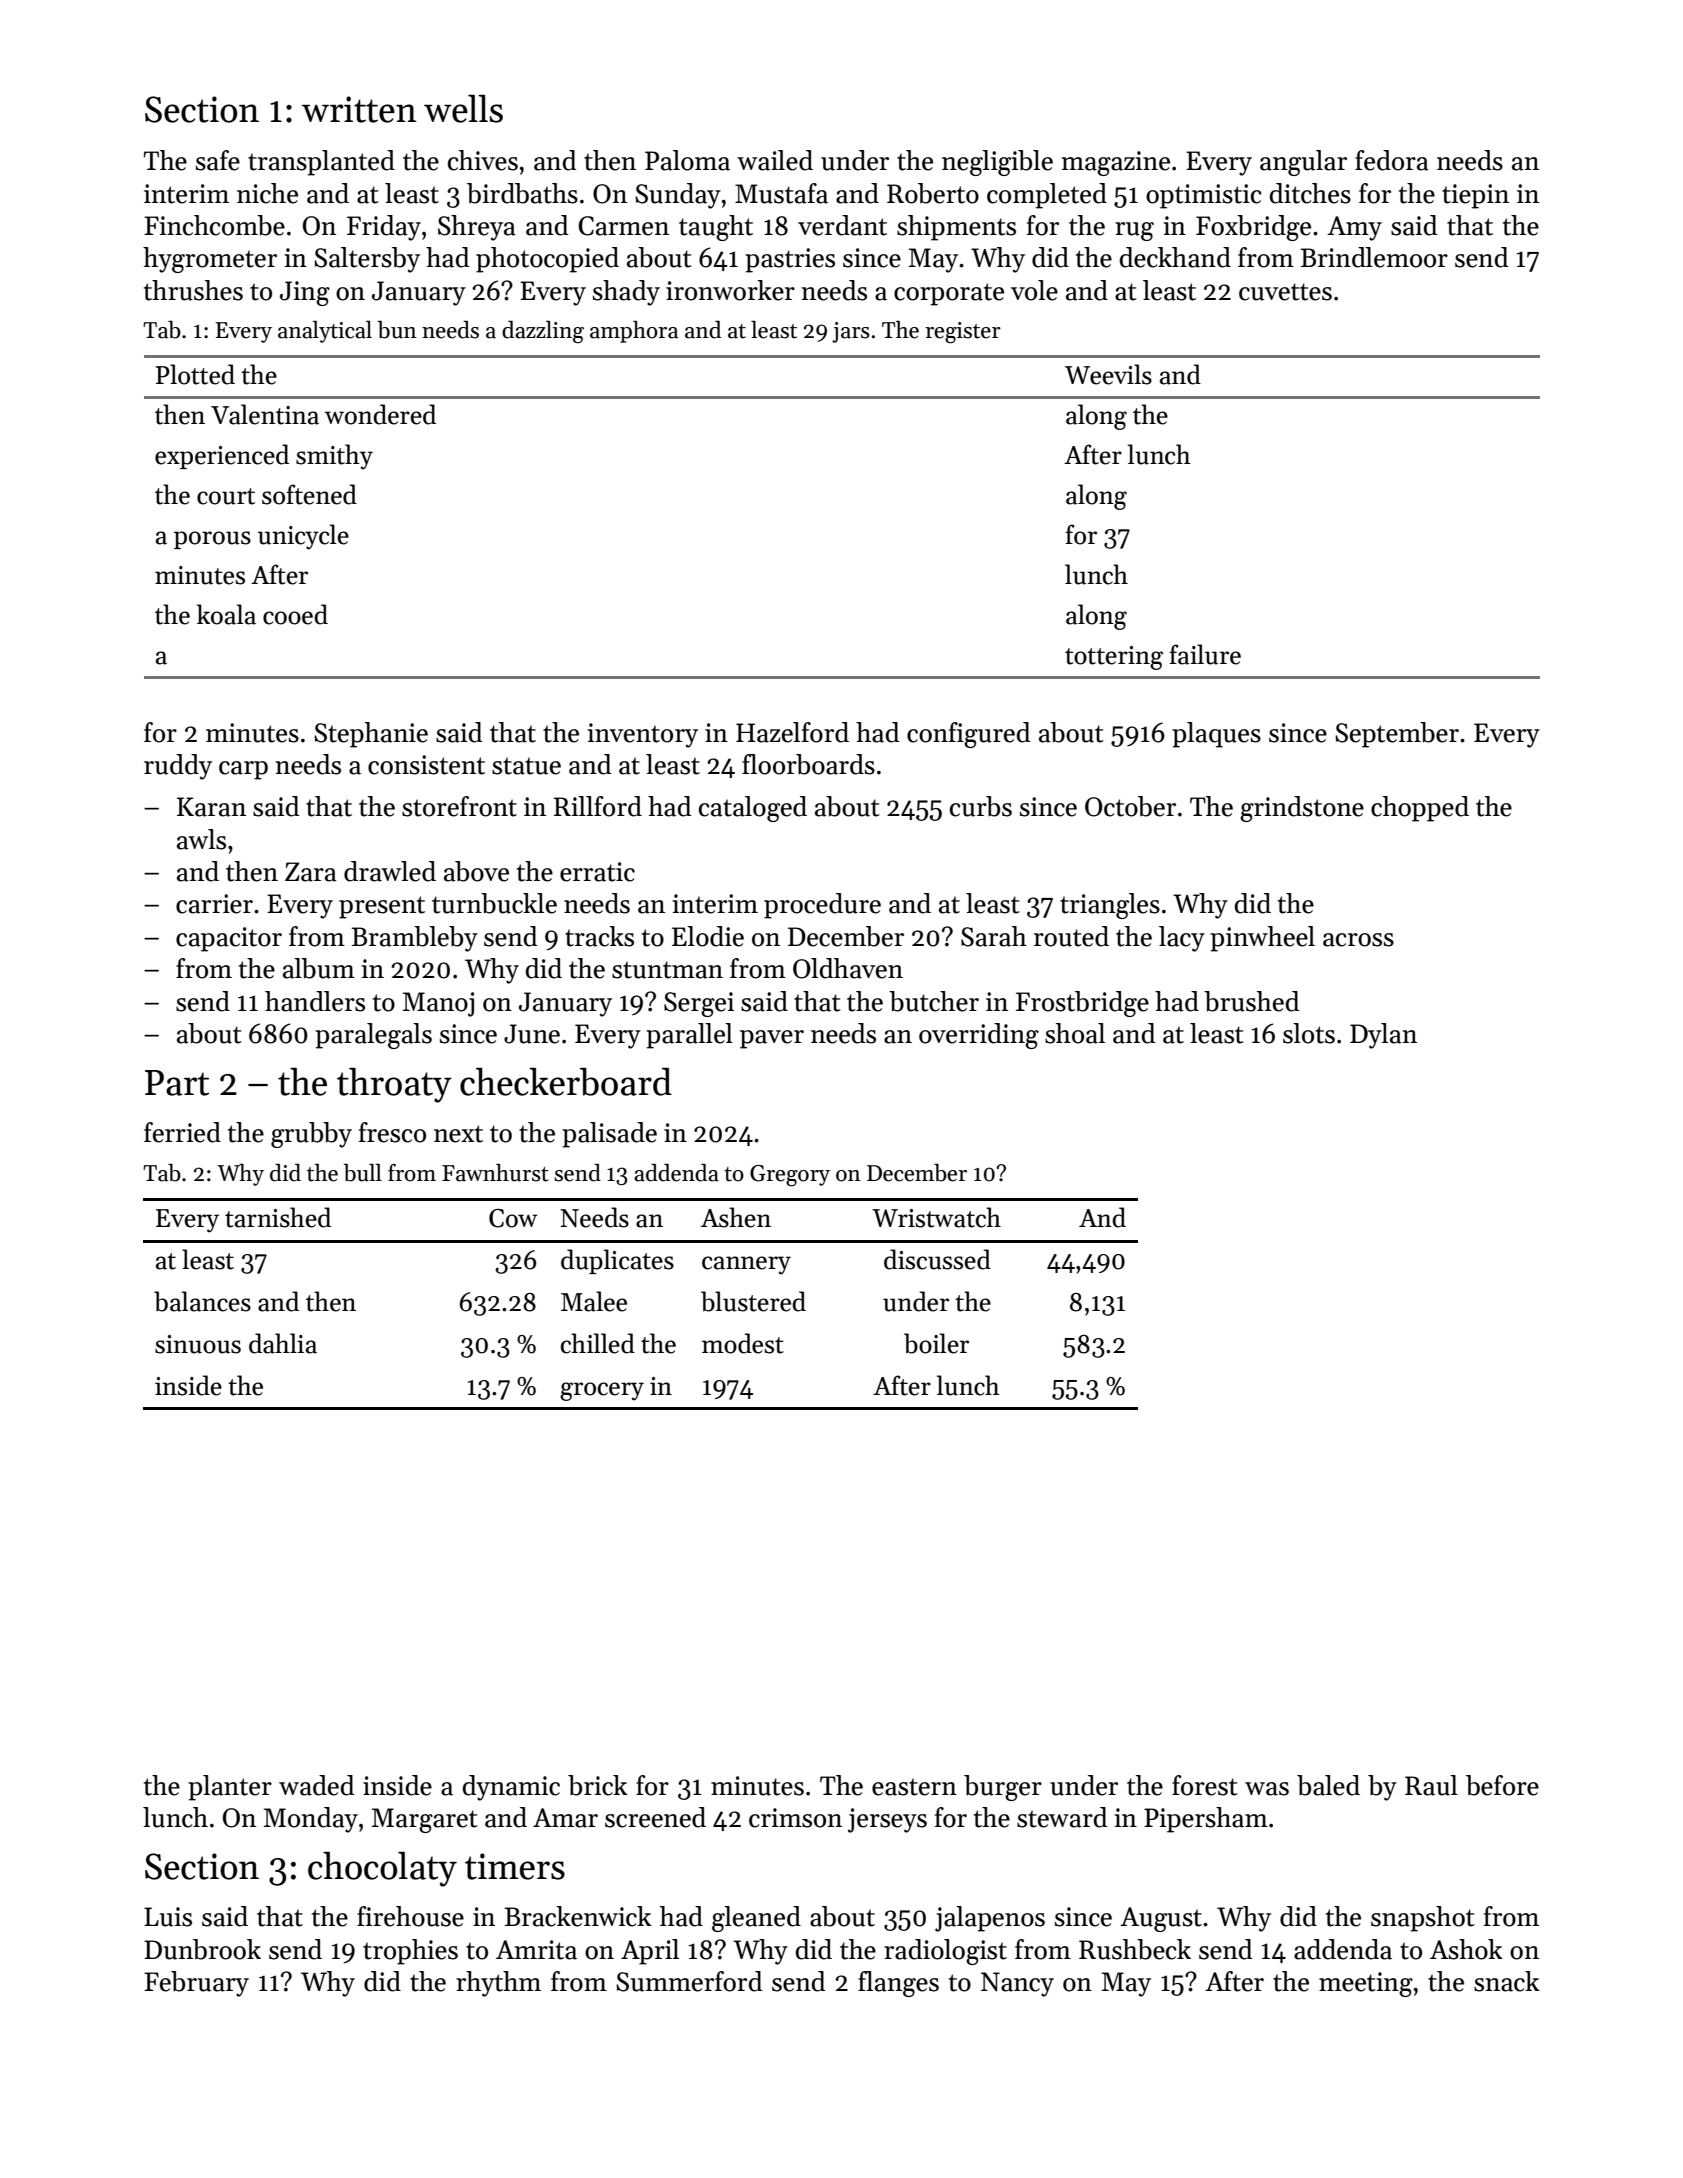 This document has height=2178, width=1683. What do you see at coordinates (898, 1984) in the document?
I see `flanges` at bounding box center [898, 1984].
